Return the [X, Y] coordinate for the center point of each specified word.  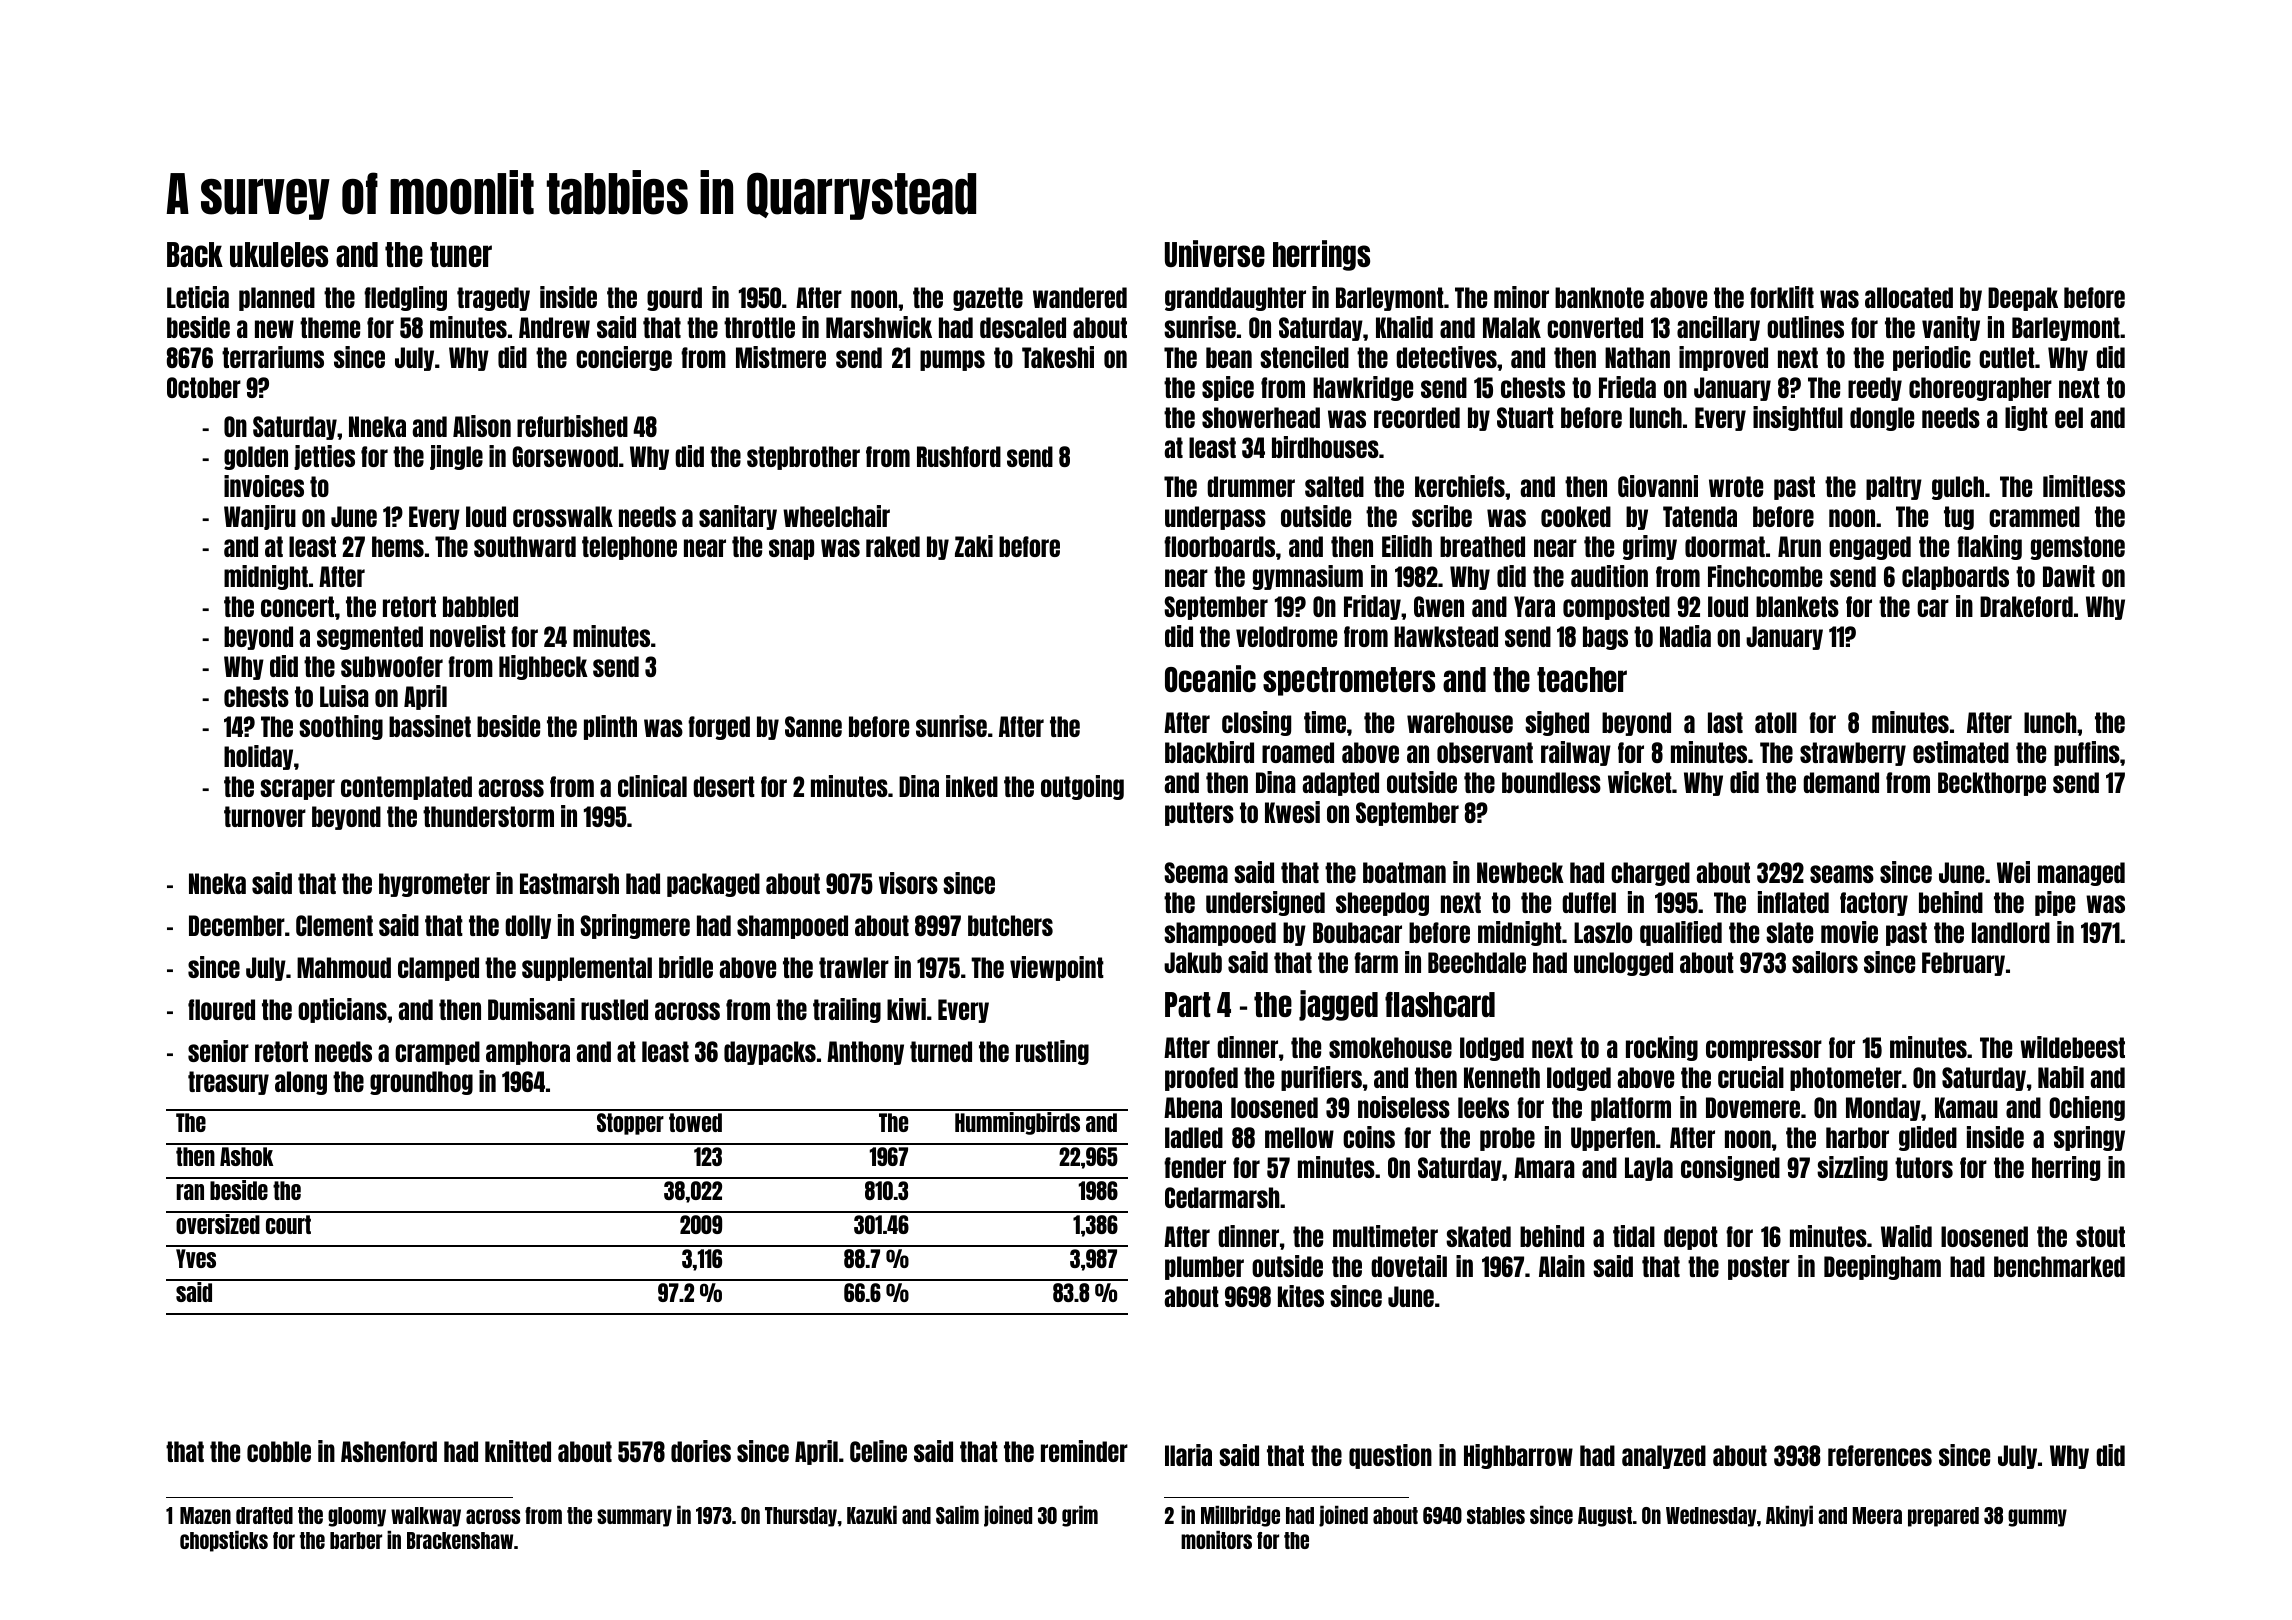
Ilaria [1188, 1455]
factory [1874, 904]
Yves [196, 1258]
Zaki [974, 546]
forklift [1782, 297]
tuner [461, 254]
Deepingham [1882, 1267]
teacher [1582, 679]
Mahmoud [344, 967]
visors [908, 883]
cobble [279, 1451]
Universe [1215, 253]
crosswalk [563, 516]
